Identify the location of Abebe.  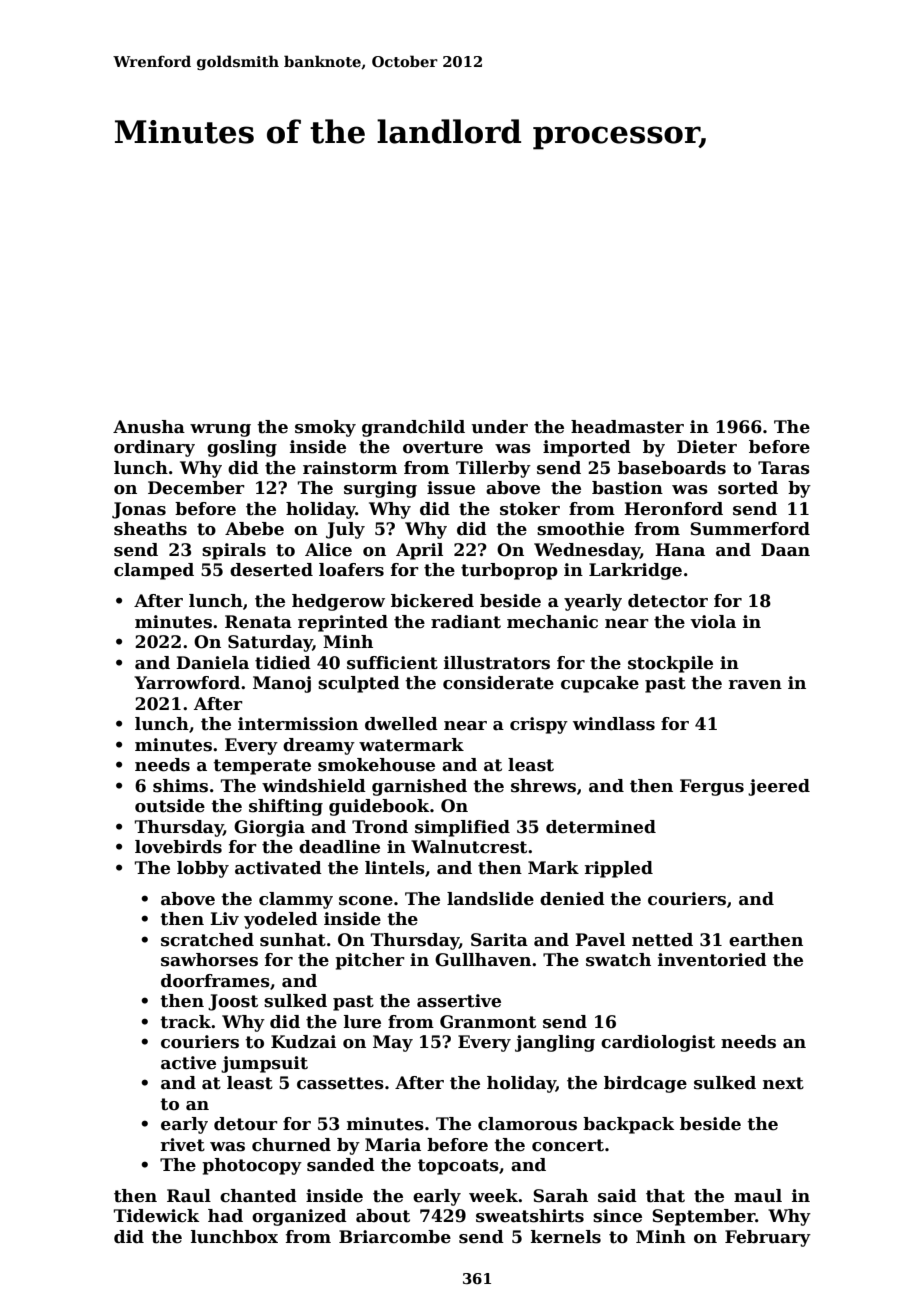
(254, 529).
